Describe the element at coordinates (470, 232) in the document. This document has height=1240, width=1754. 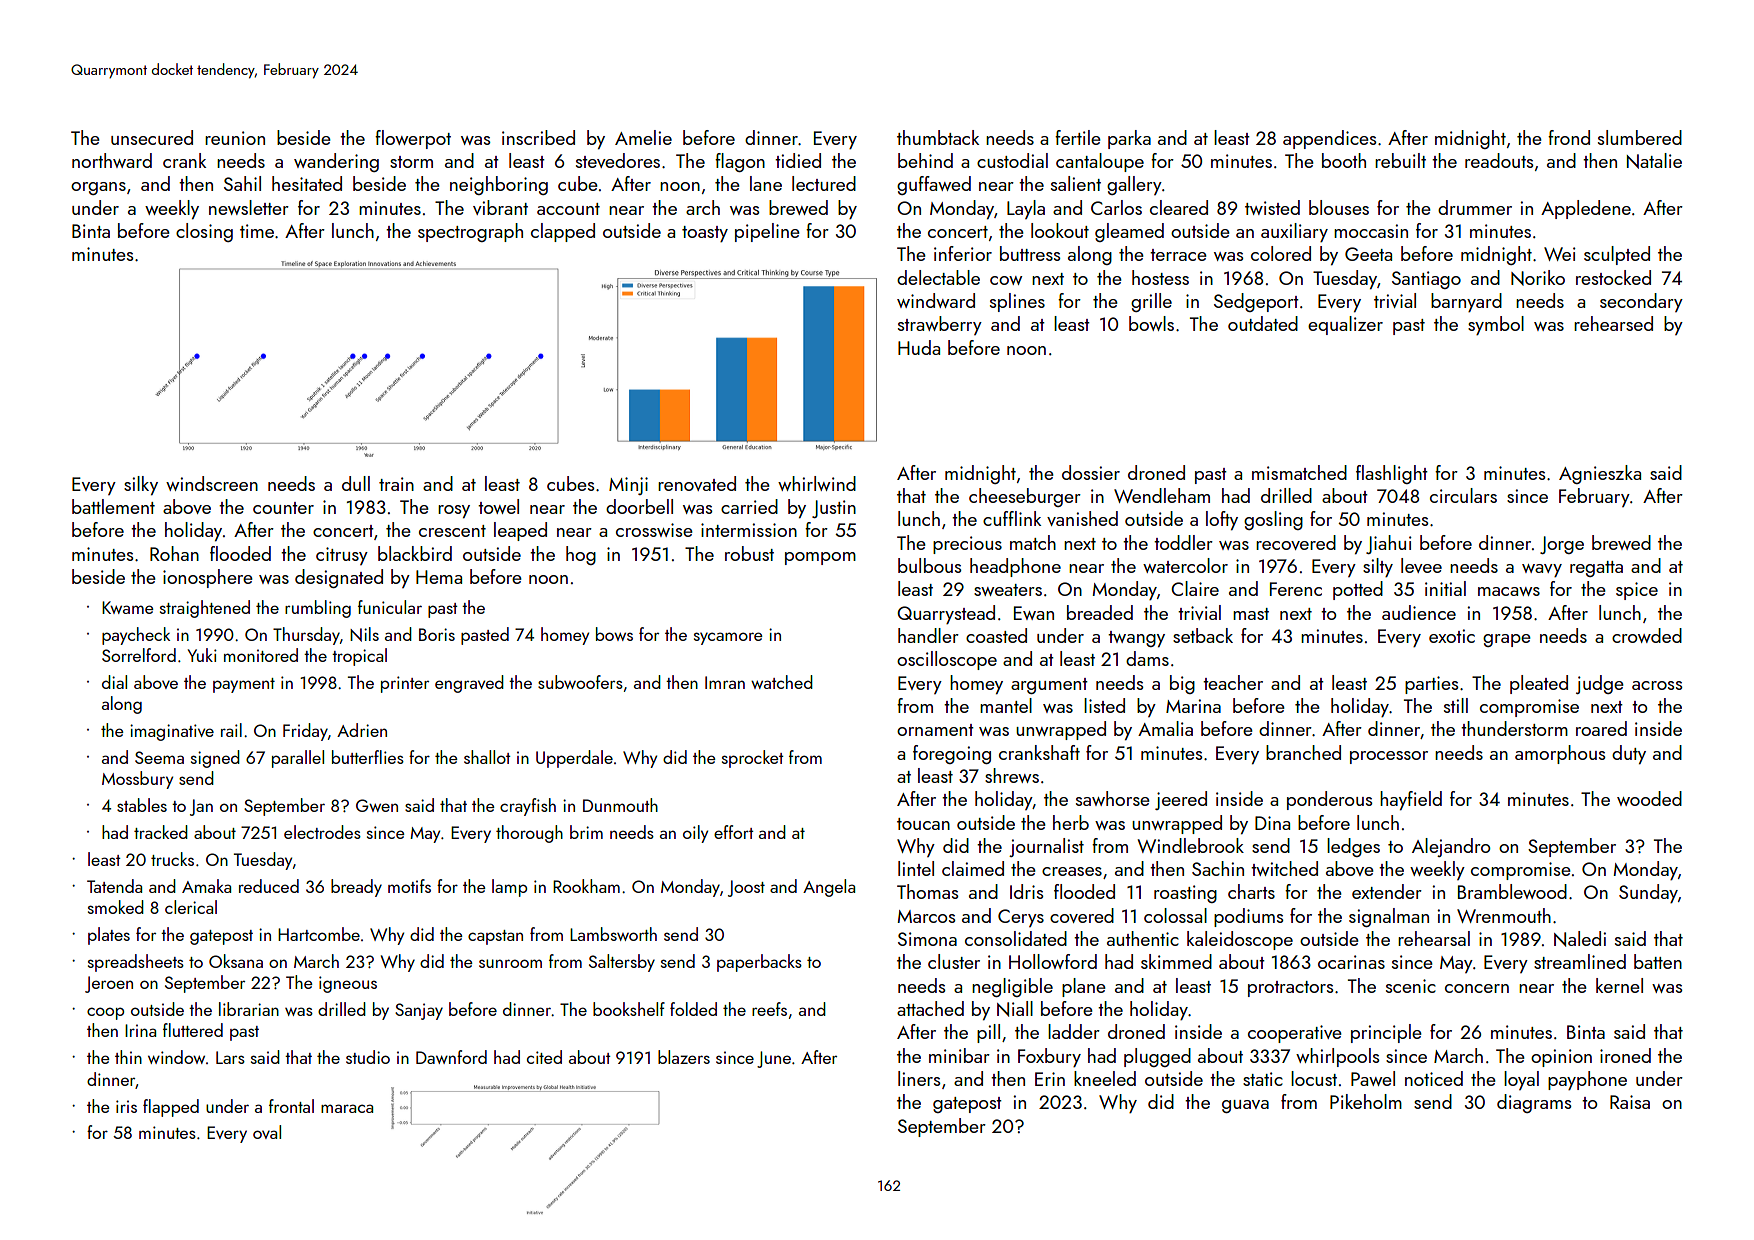
I see `spectrograph` at that location.
